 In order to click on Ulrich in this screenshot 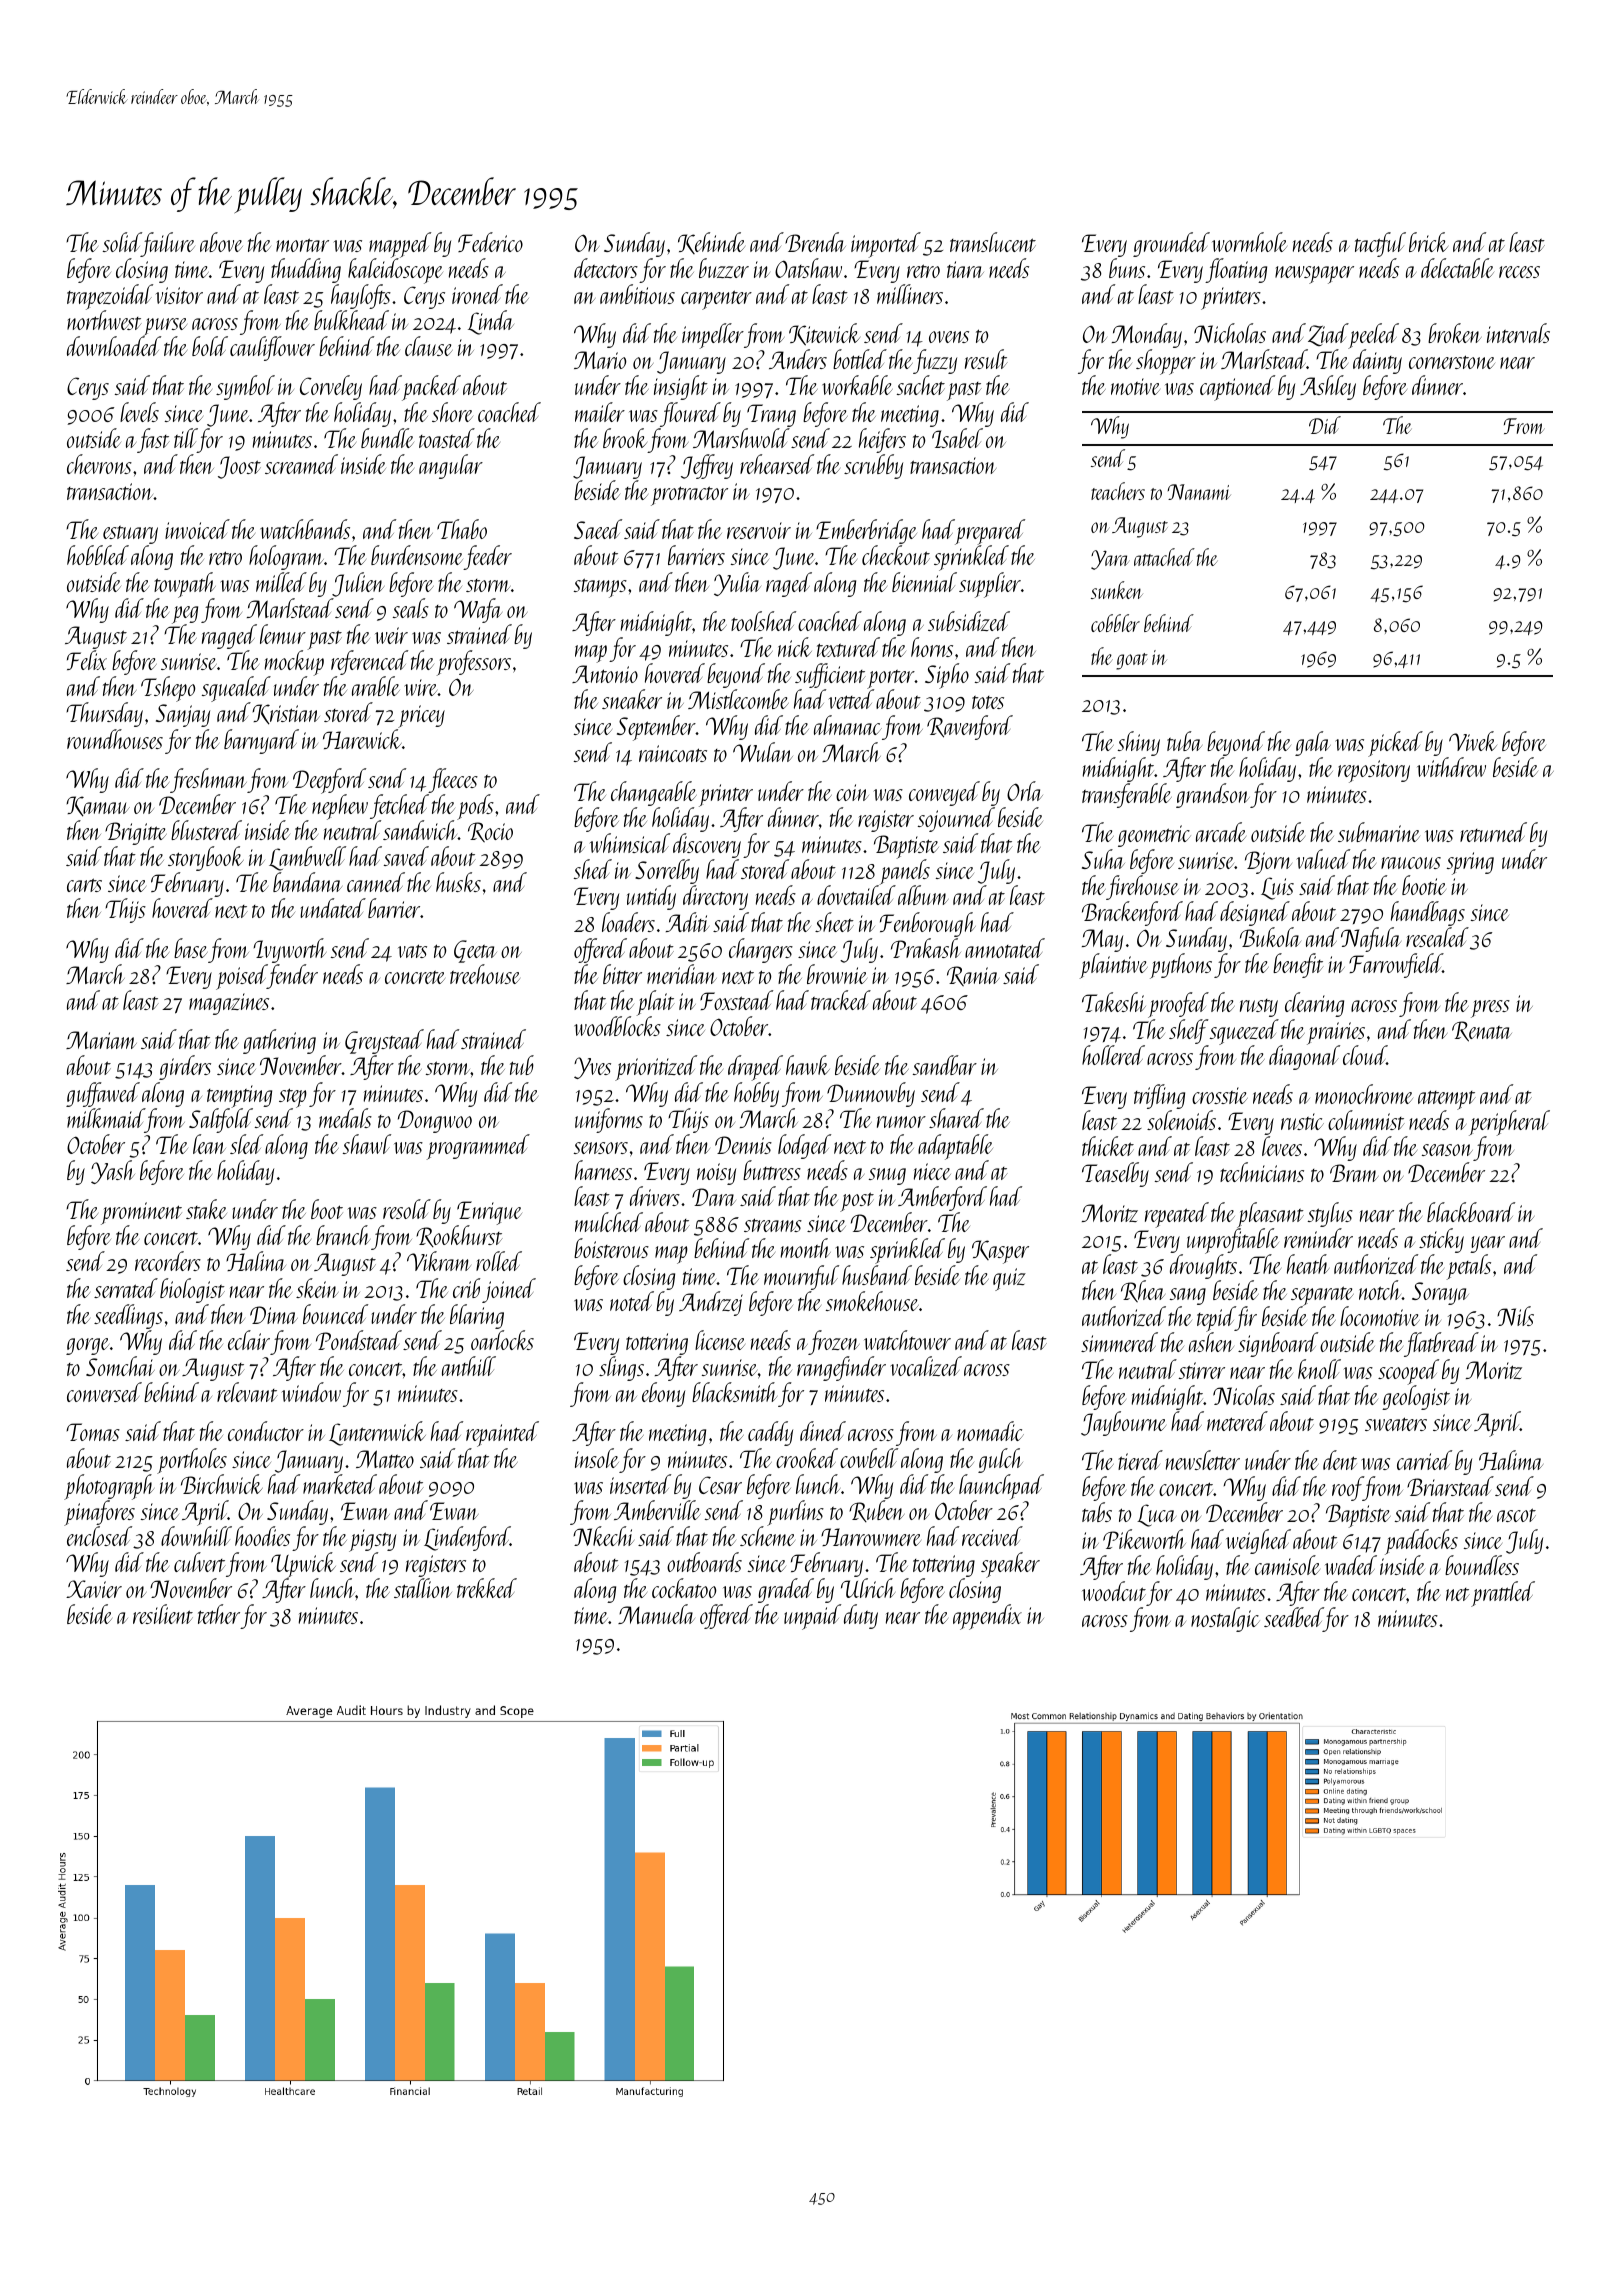, I will do `click(868, 1588)`.
